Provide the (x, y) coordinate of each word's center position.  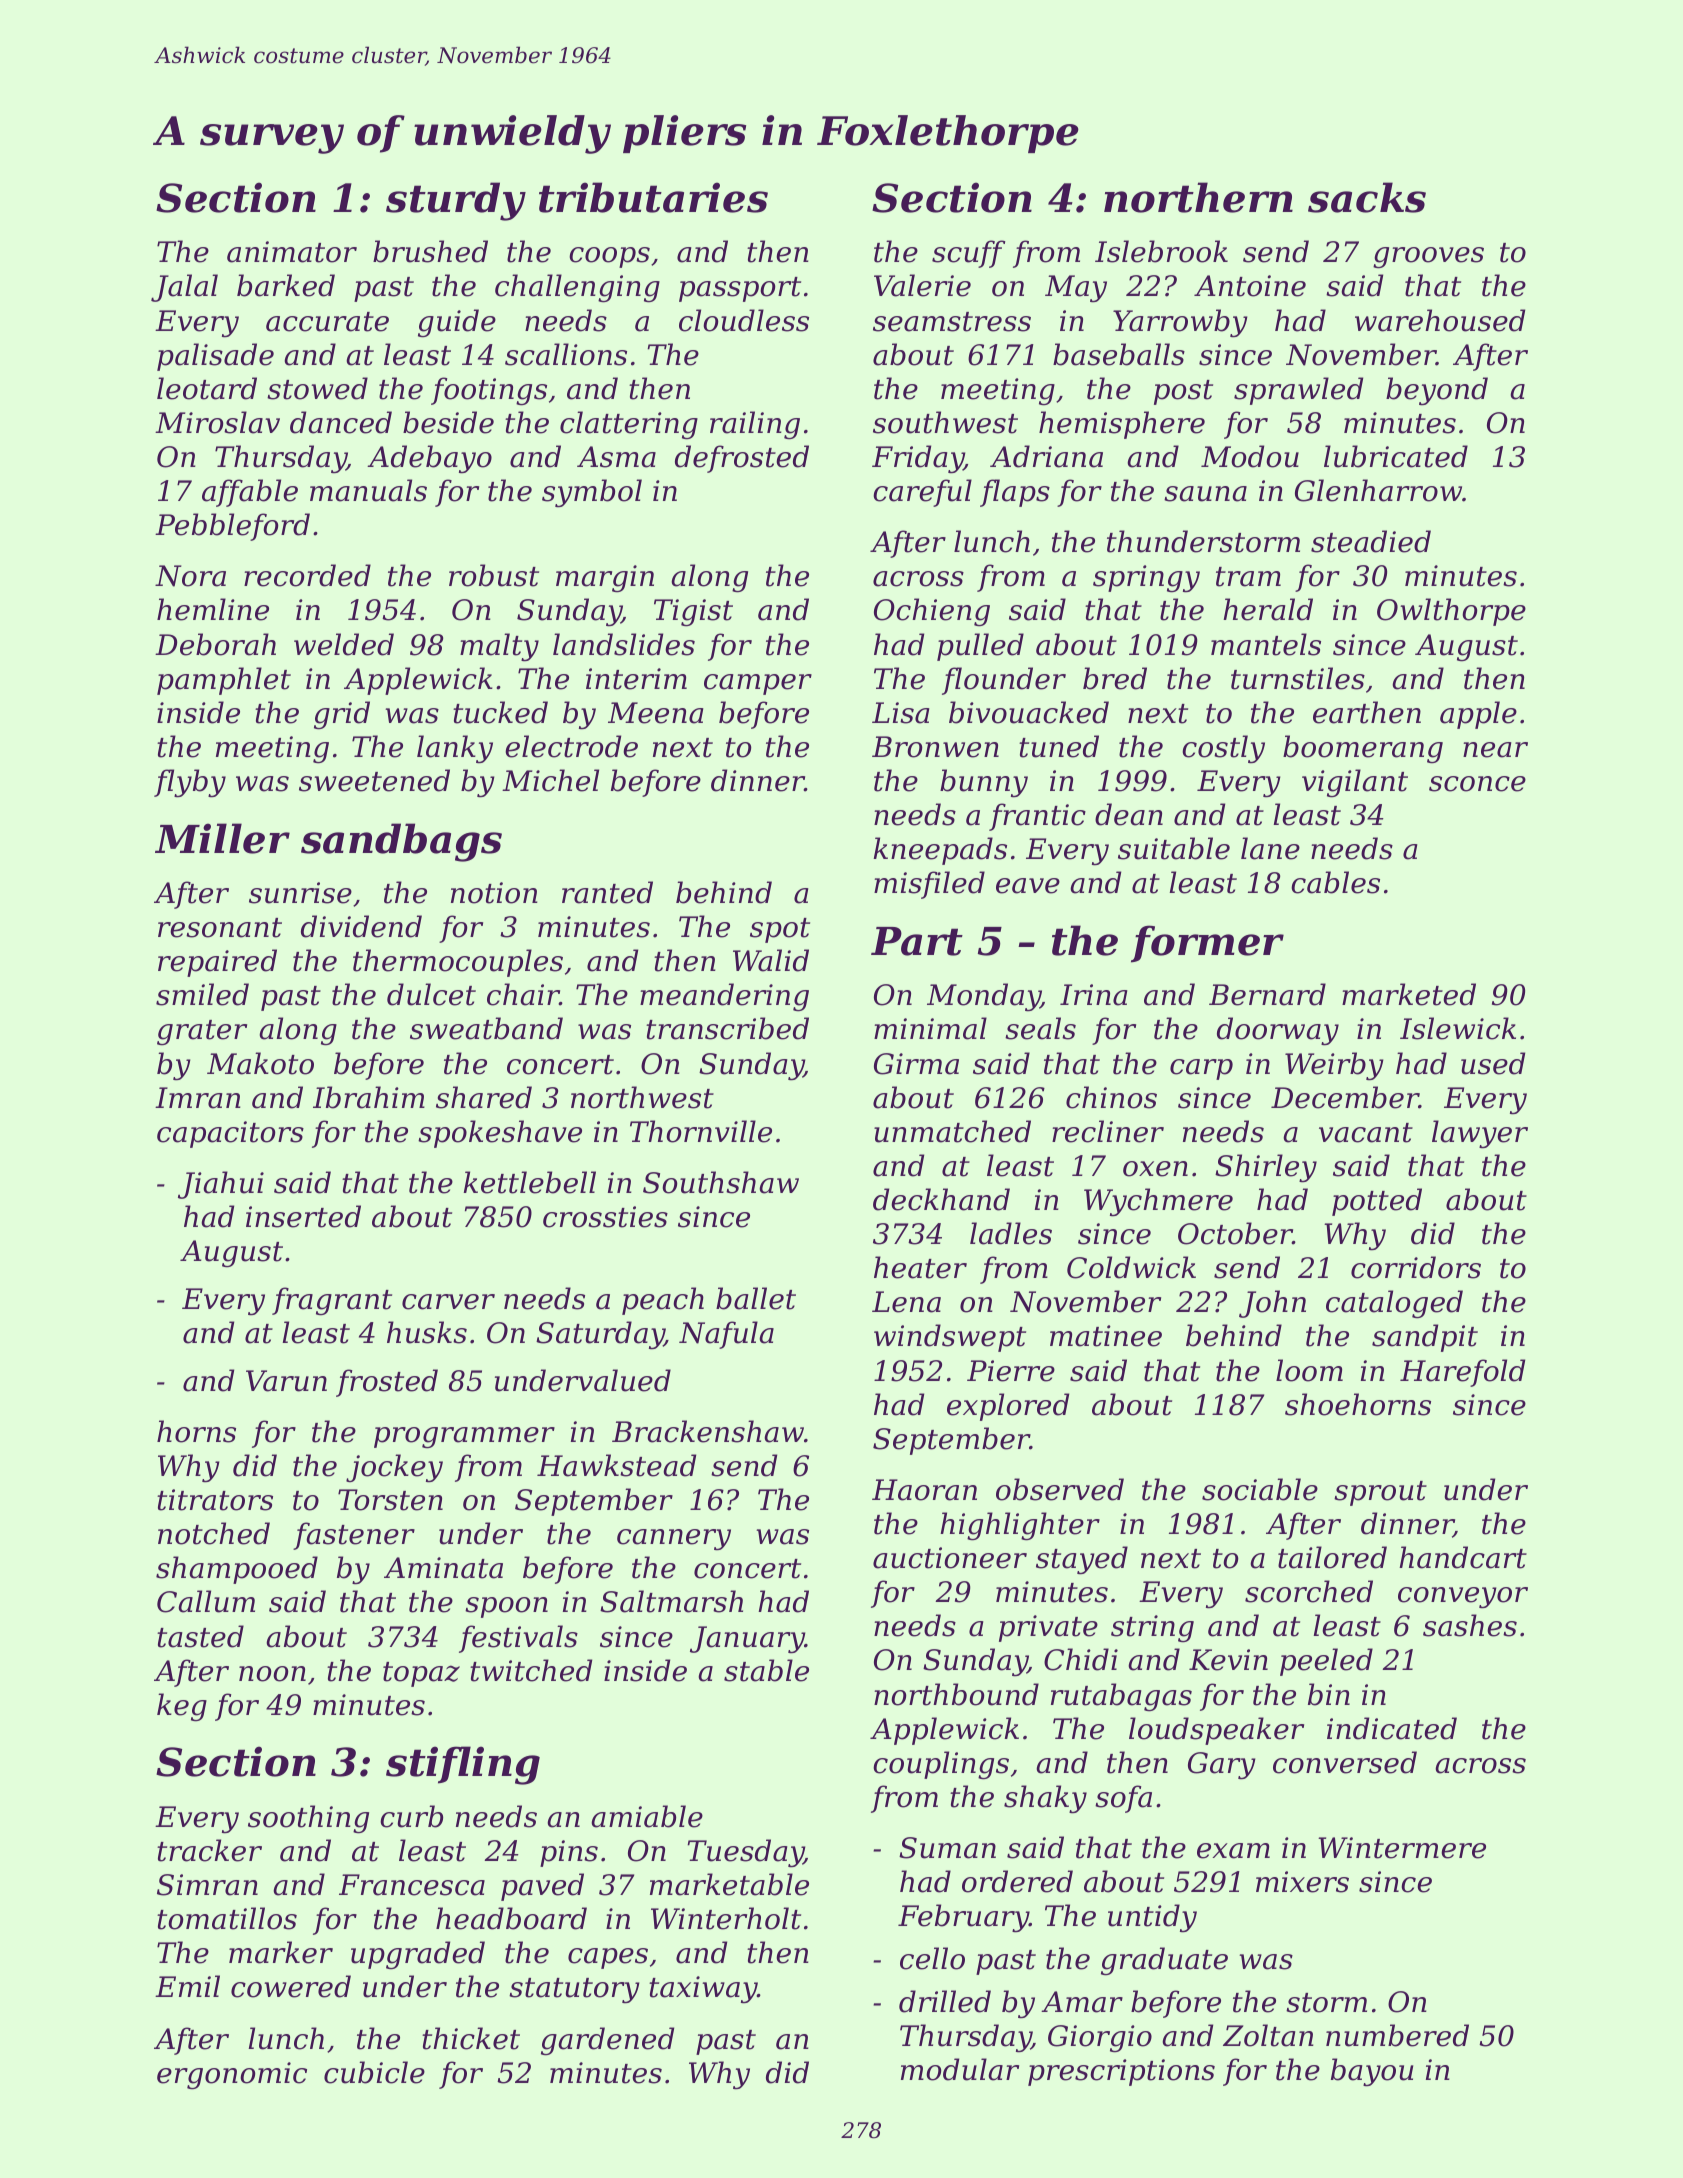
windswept (950, 1338)
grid (342, 715)
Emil (187, 1986)
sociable (1260, 1489)
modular (960, 2069)
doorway (1278, 1031)
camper (758, 684)
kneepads (940, 851)
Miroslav (217, 422)
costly (1223, 749)
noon (272, 1674)
